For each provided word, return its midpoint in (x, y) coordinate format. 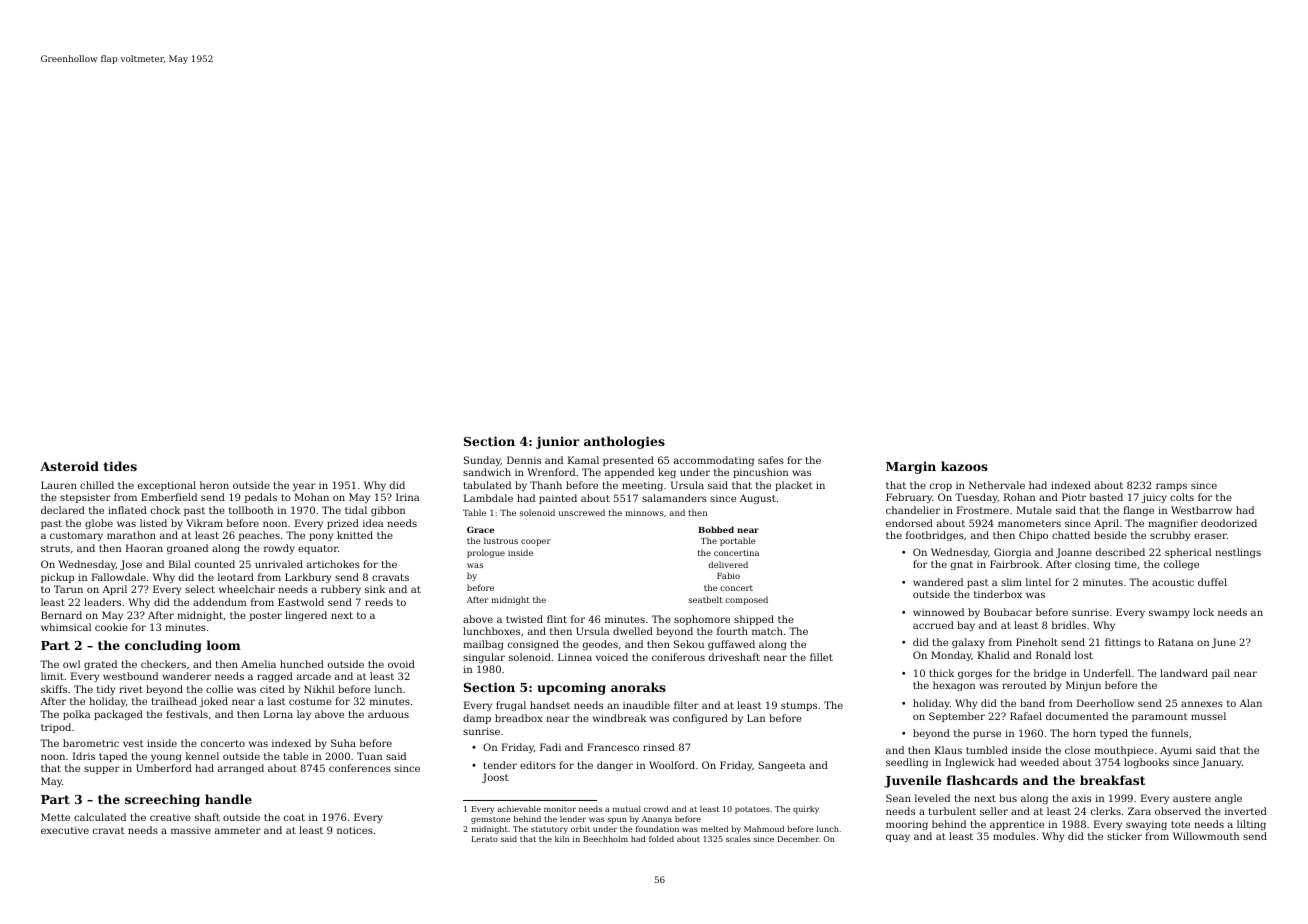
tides (120, 466)
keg (667, 473)
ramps (1171, 487)
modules (1014, 836)
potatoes (752, 810)
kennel (202, 756)
